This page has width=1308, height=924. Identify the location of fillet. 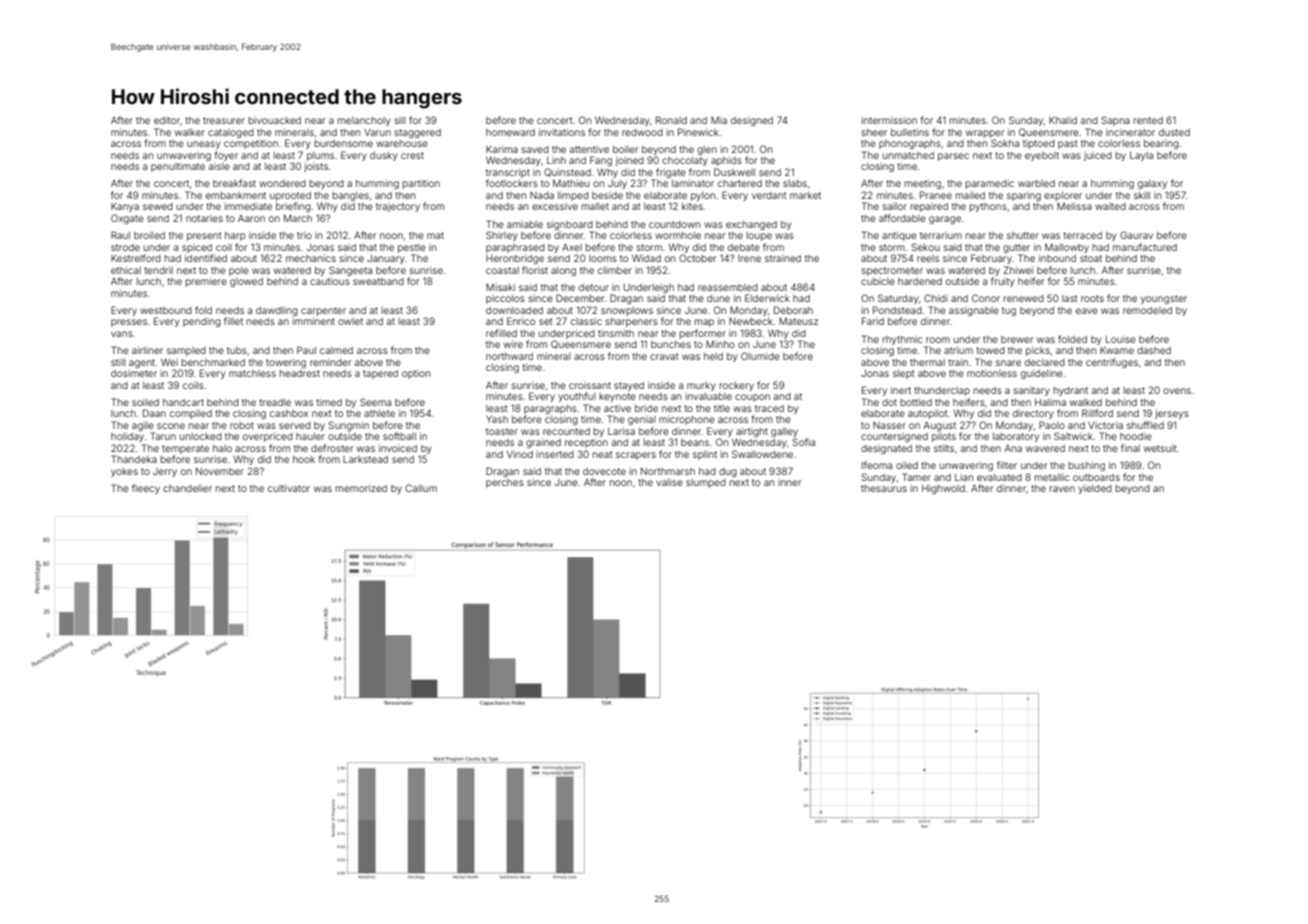
(233, 321).
